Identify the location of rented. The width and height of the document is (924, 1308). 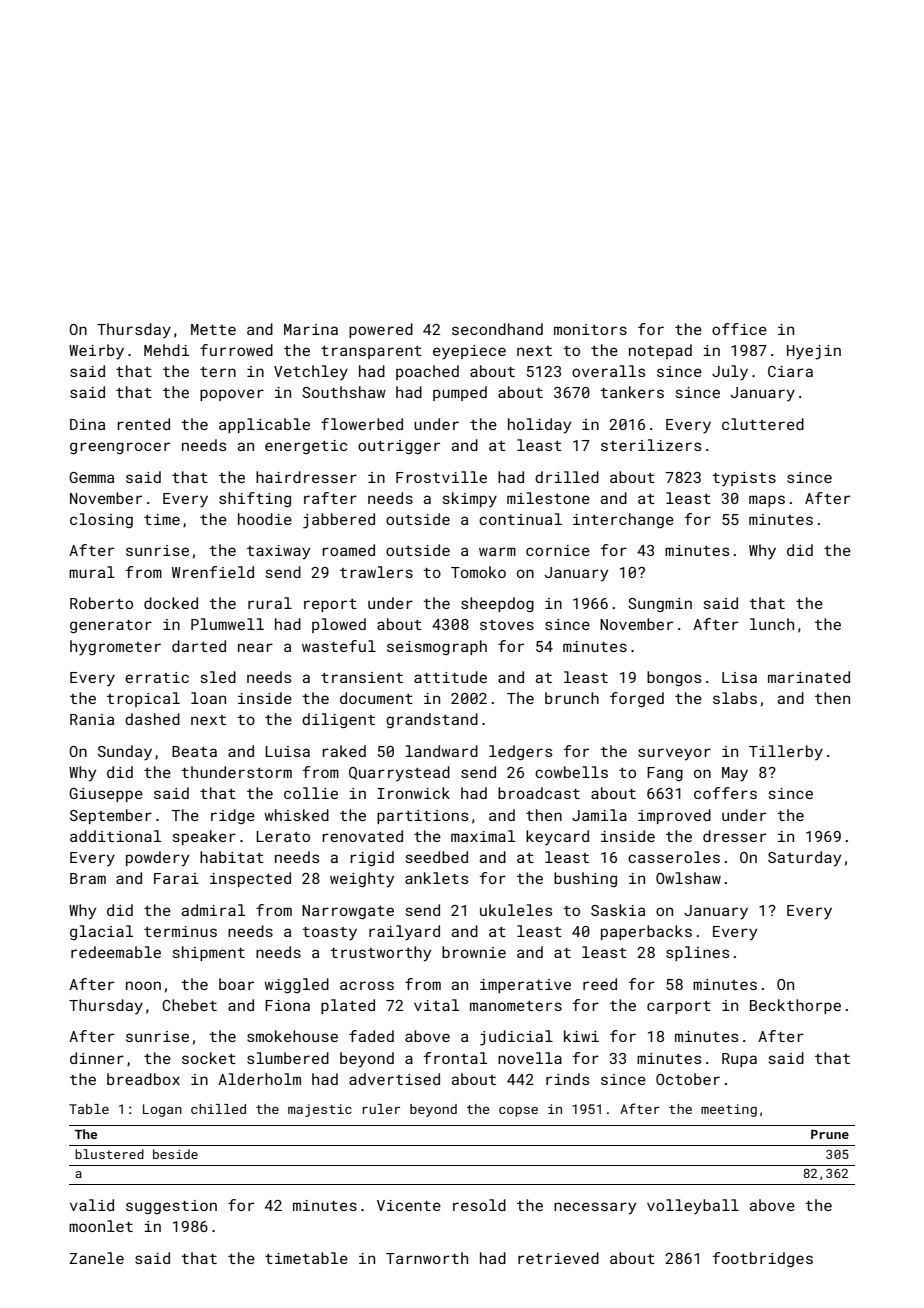
(143, 424).
